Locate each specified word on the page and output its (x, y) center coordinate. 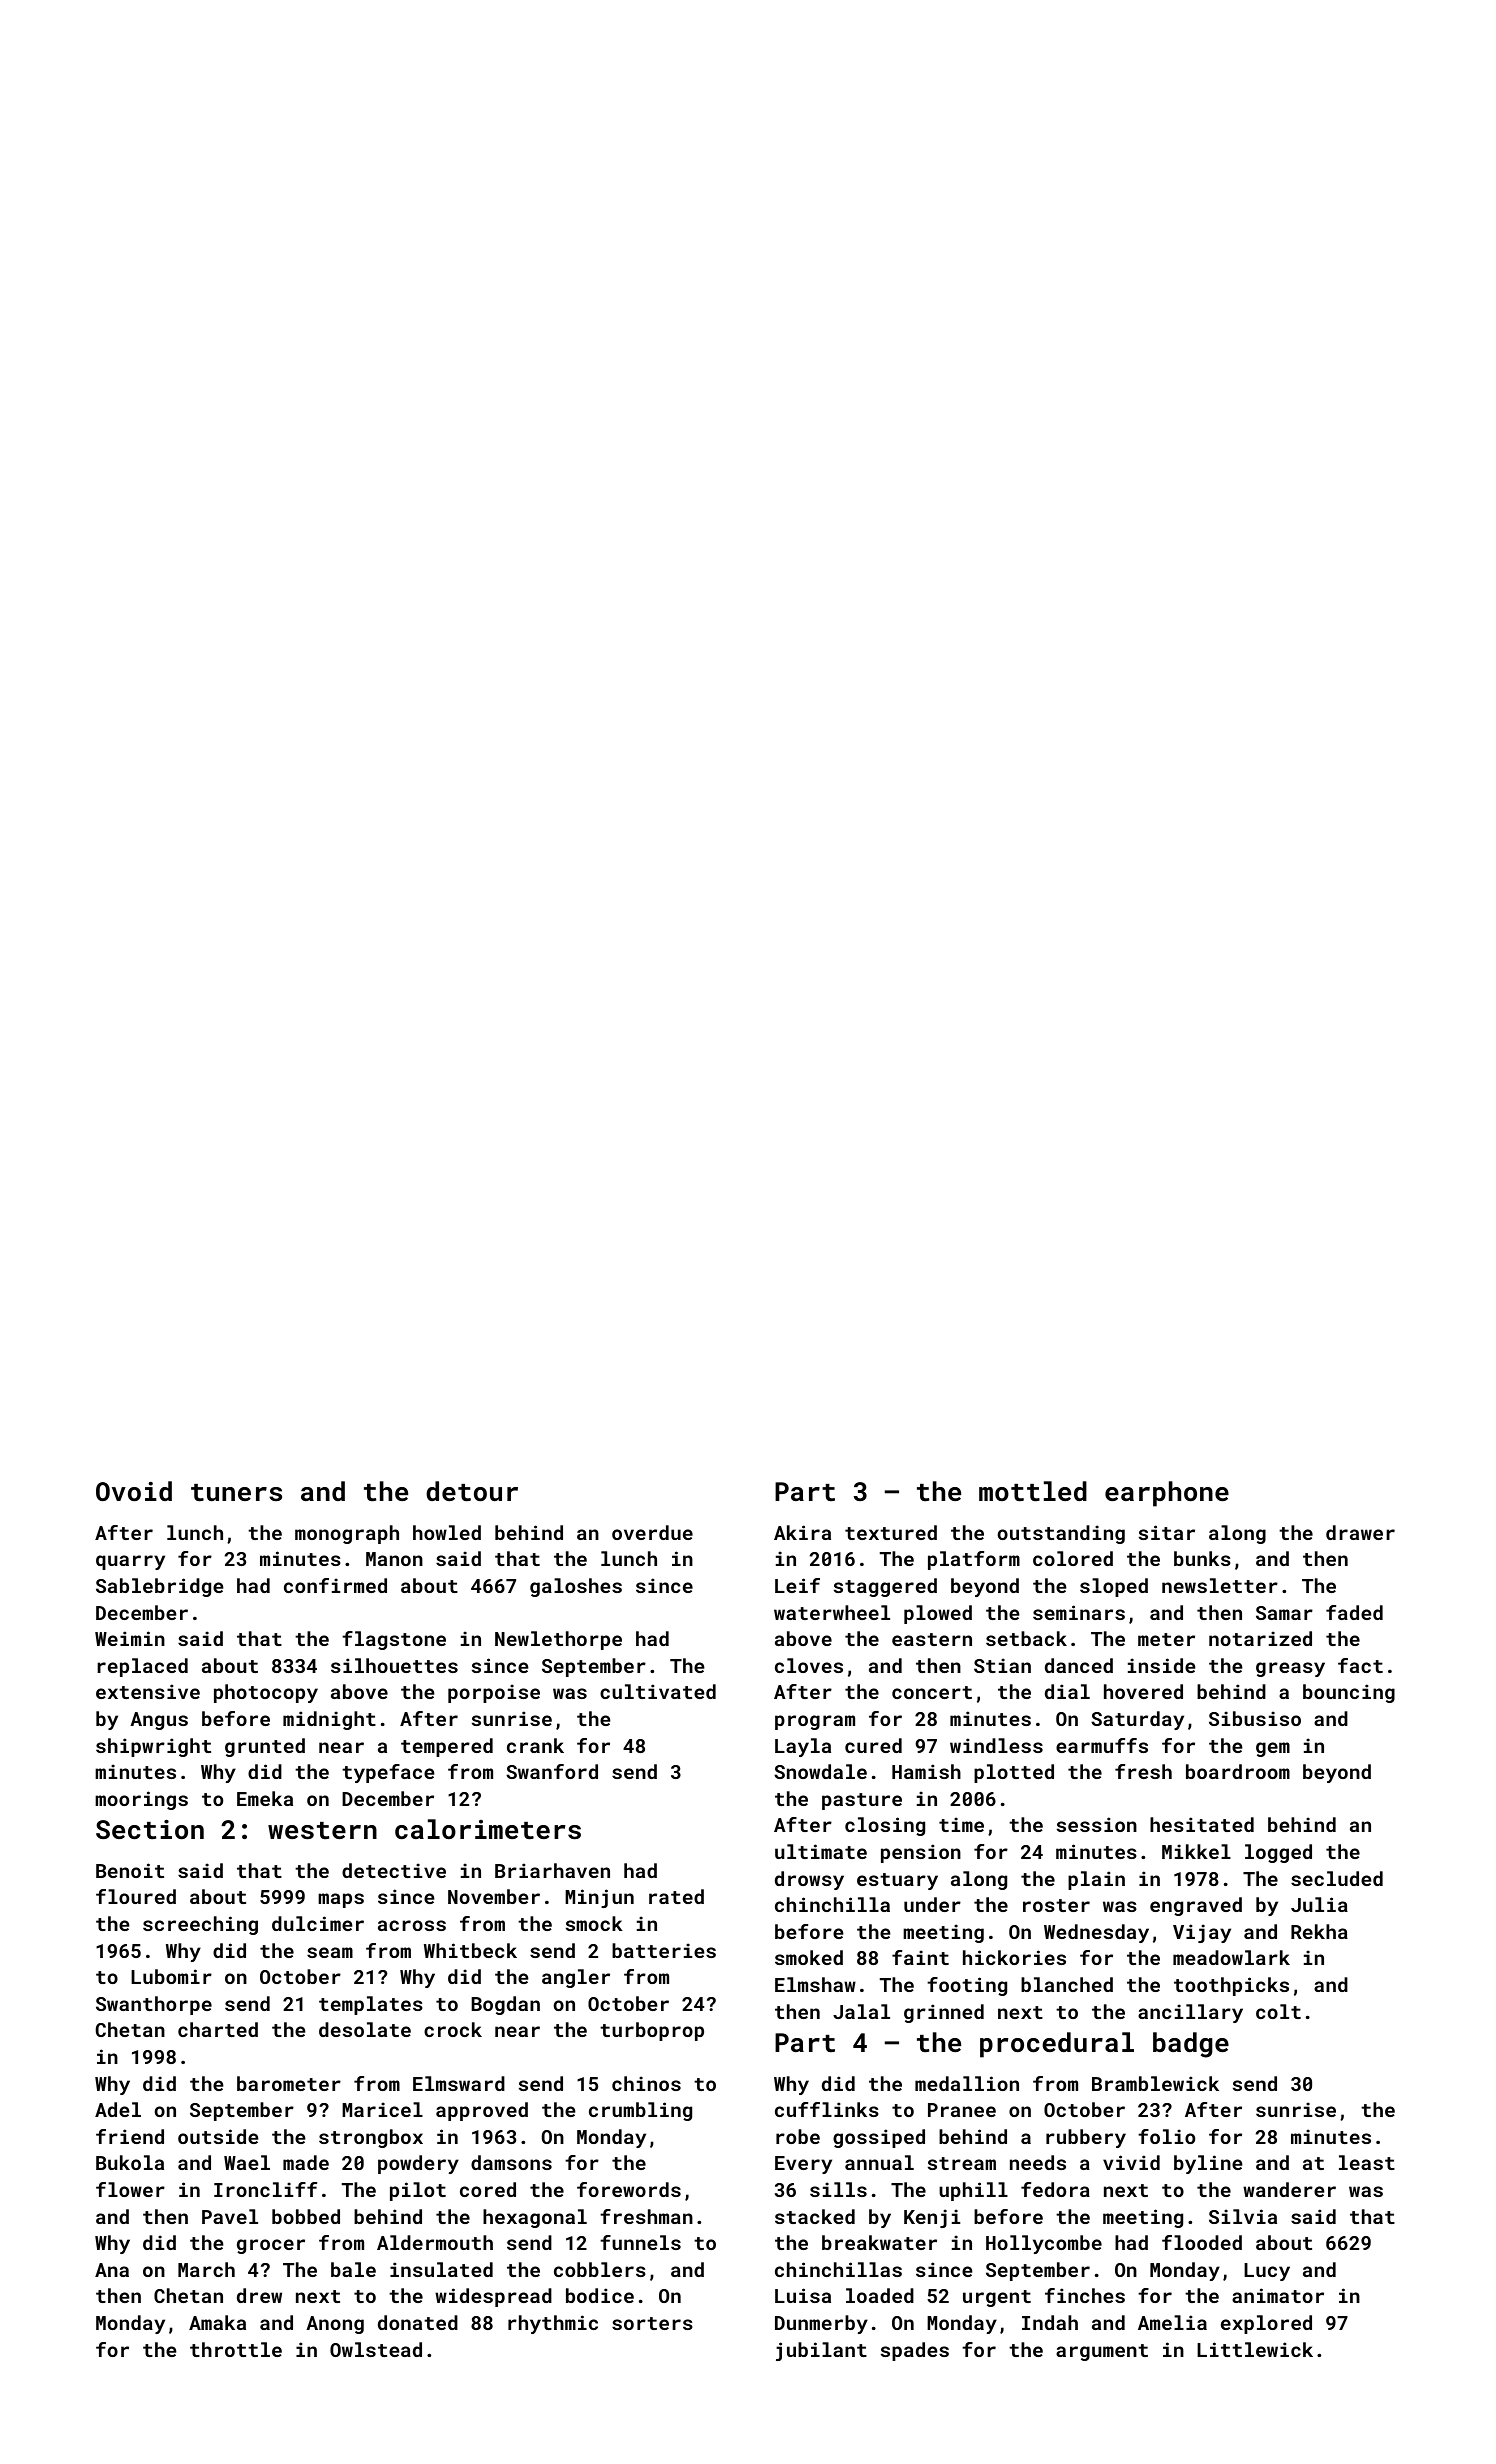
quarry (130, 1562)
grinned (944, 2013)
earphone (1167, 1494)
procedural (1057, 2045)
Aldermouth (435, 2242)
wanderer (1289, 2189)
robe (798, 2136)
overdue (652, 1532)
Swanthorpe (154, 2005)
